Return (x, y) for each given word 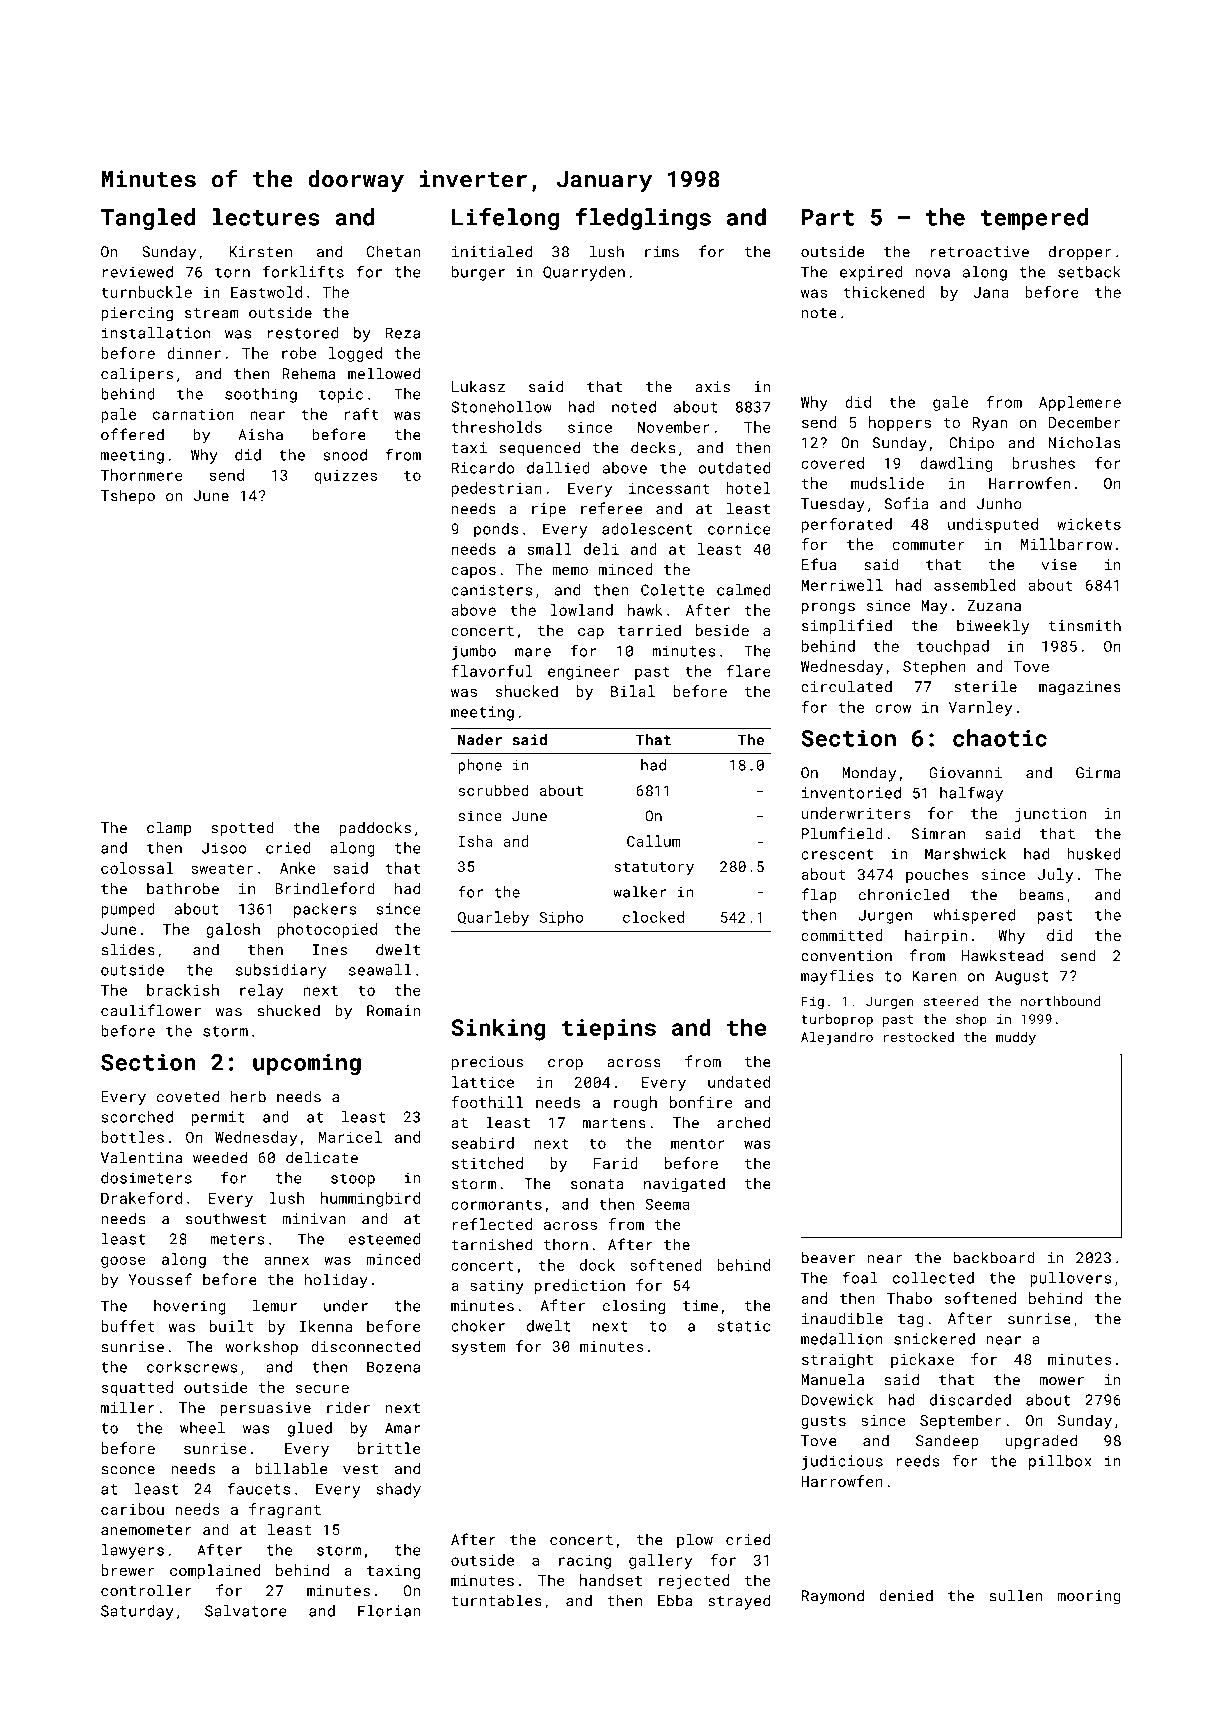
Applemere (1080, 403)
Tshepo (128, 497)
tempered (1034, 219)
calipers (137, 375)
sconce (128, 1470)
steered (951, 1001)
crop (565, 1065)
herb (248, 1096)
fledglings (643, 219)
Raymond (833, 1597)
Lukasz (478, 387)
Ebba (675, 1600)
